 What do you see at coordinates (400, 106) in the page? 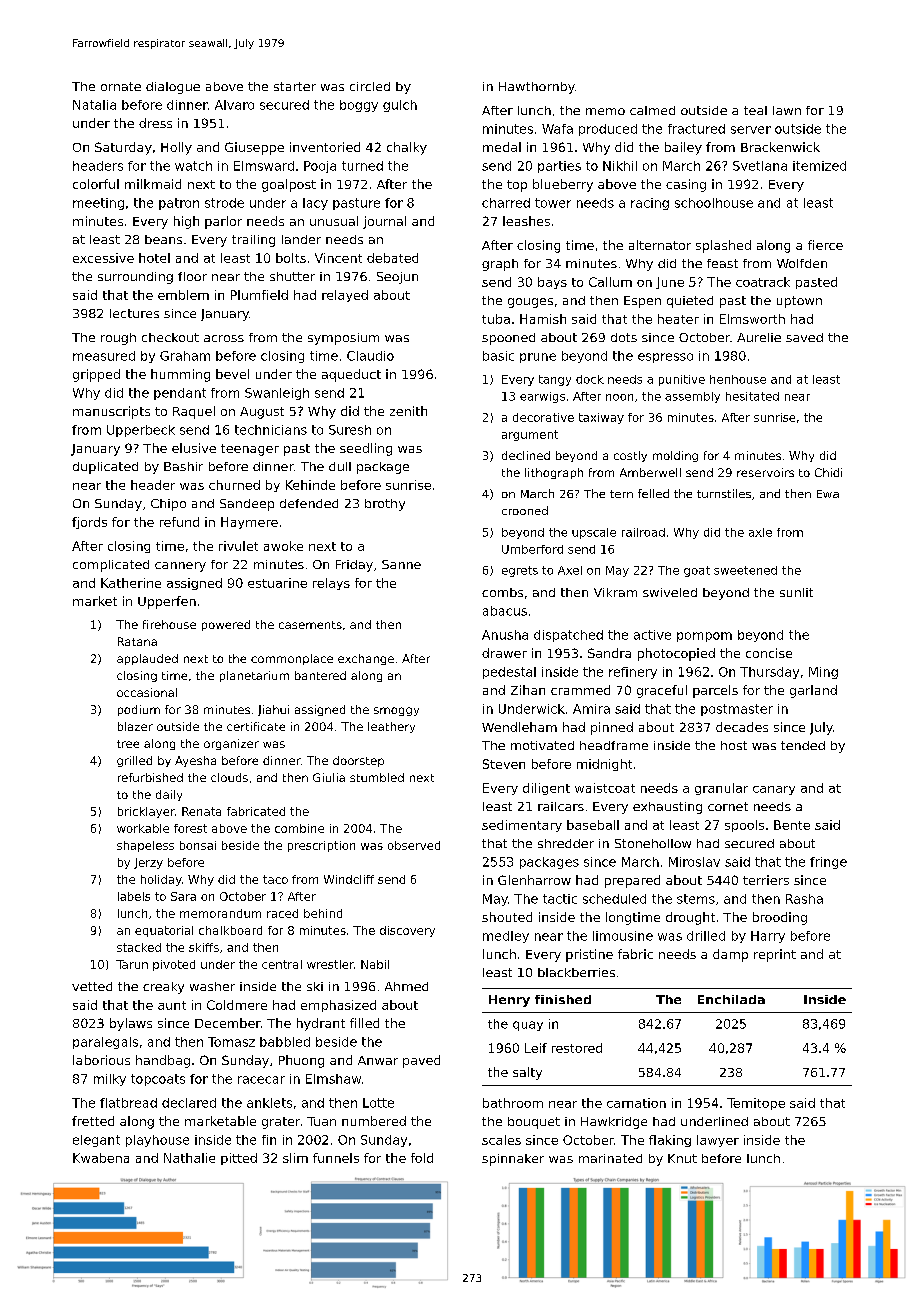
I see `gulch` at bounding box center [400, 106].
